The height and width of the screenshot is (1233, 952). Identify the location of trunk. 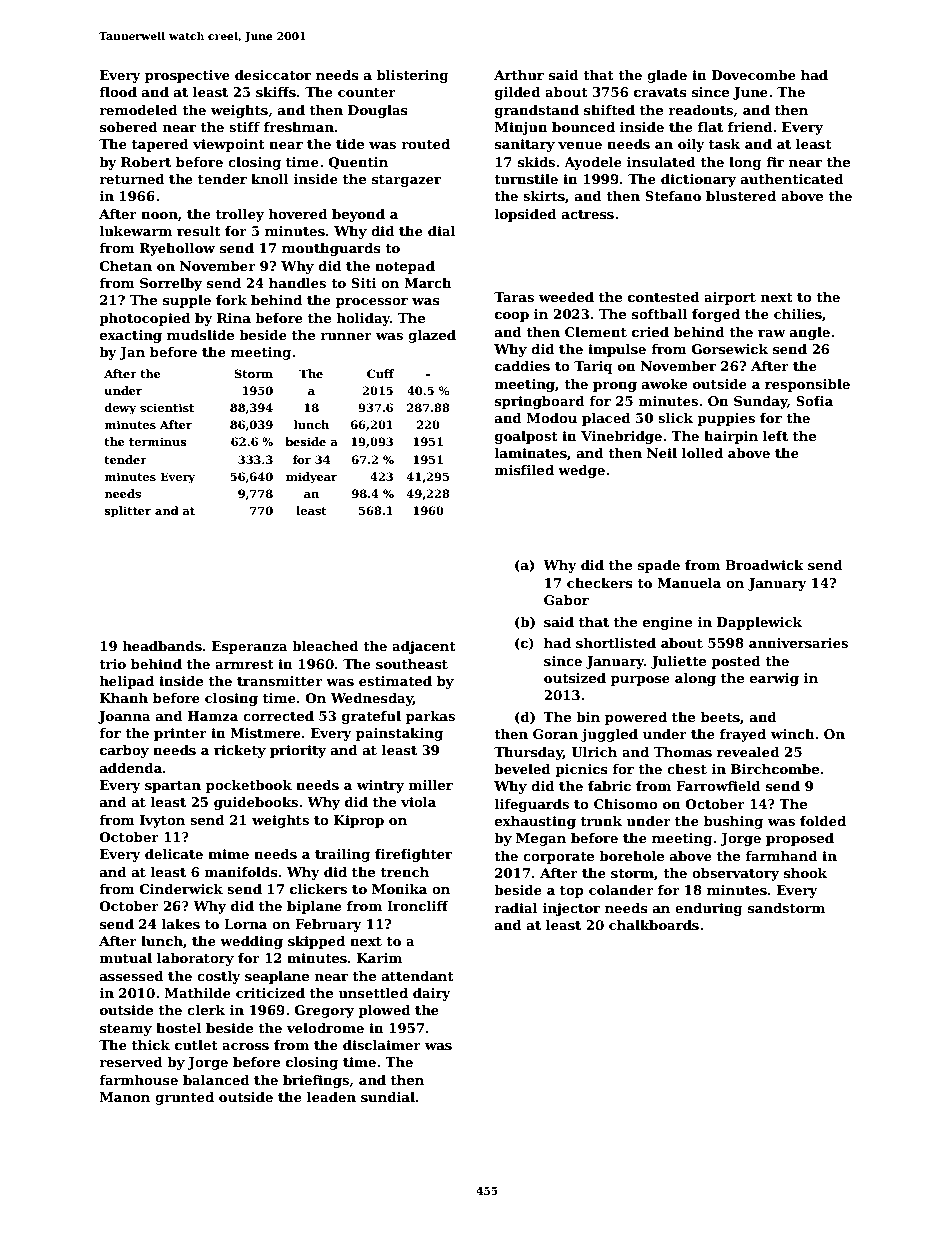
(601, 821).
